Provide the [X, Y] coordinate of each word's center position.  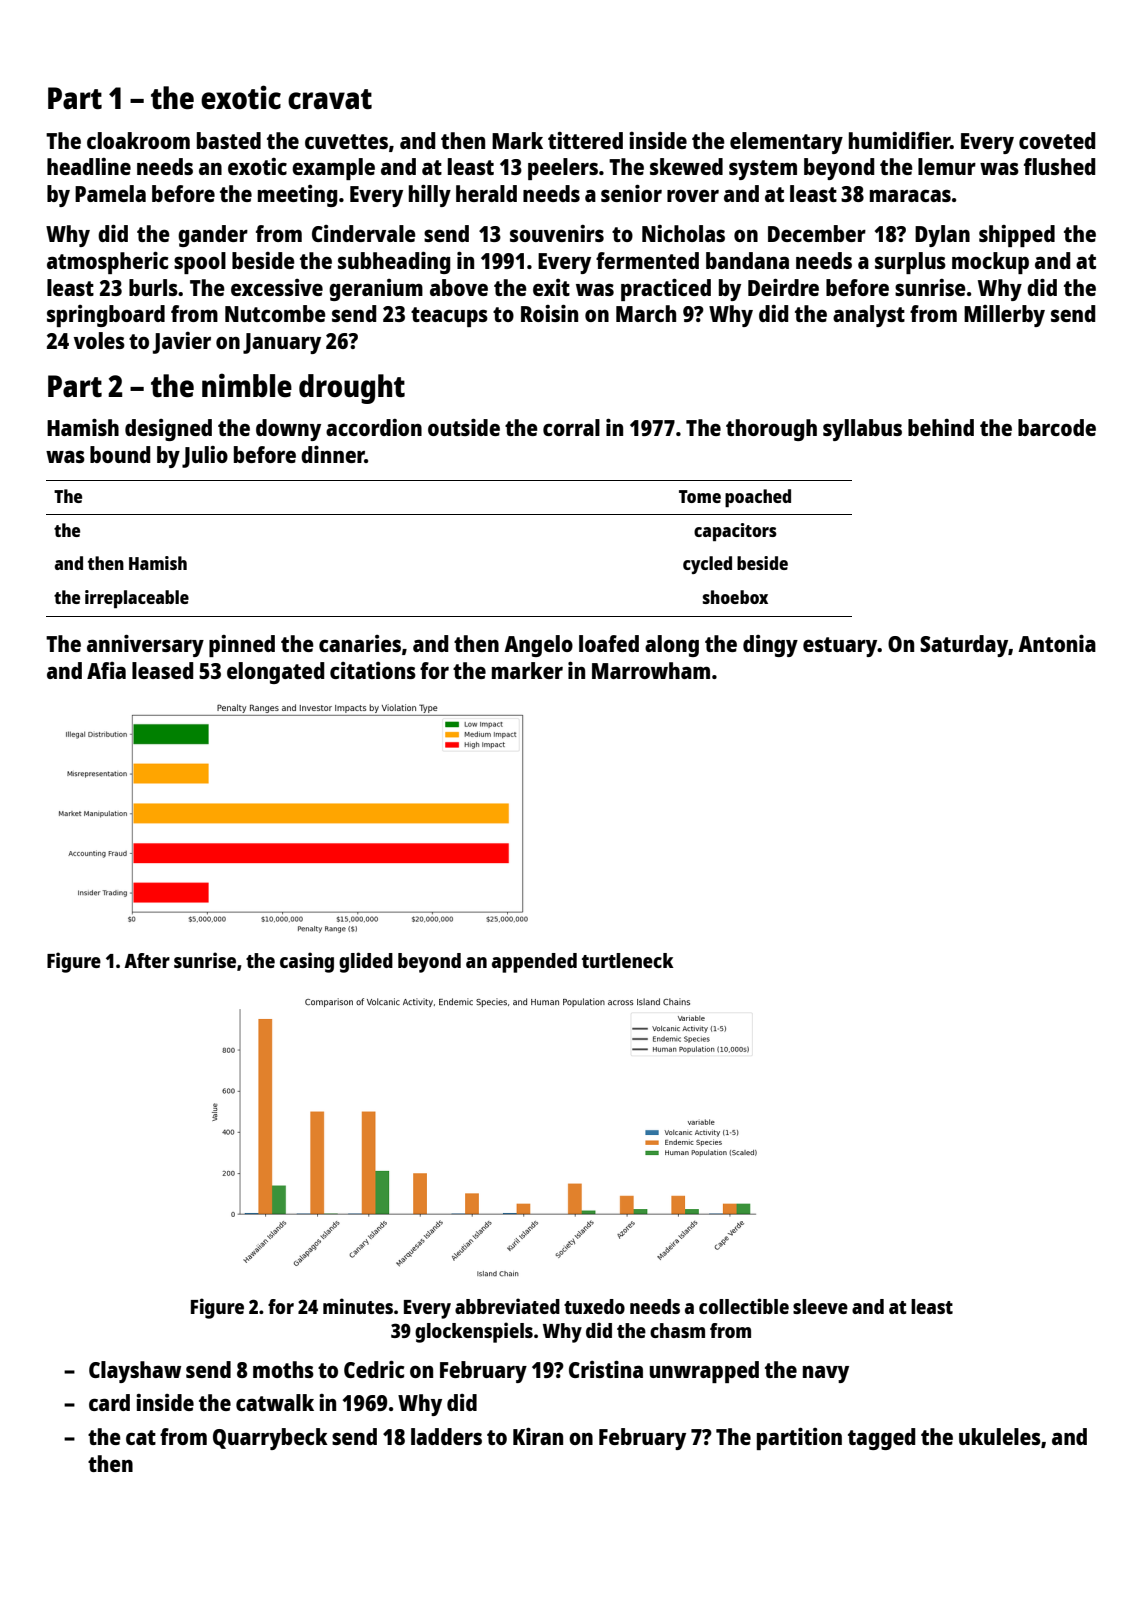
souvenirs [557, 233]
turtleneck [628, 960]
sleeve [820, 1306]
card [109, 1402]
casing [307, 962]
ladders [446, 1436]
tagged [881, 1439]
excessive [277, 287]
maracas [910, 195]
